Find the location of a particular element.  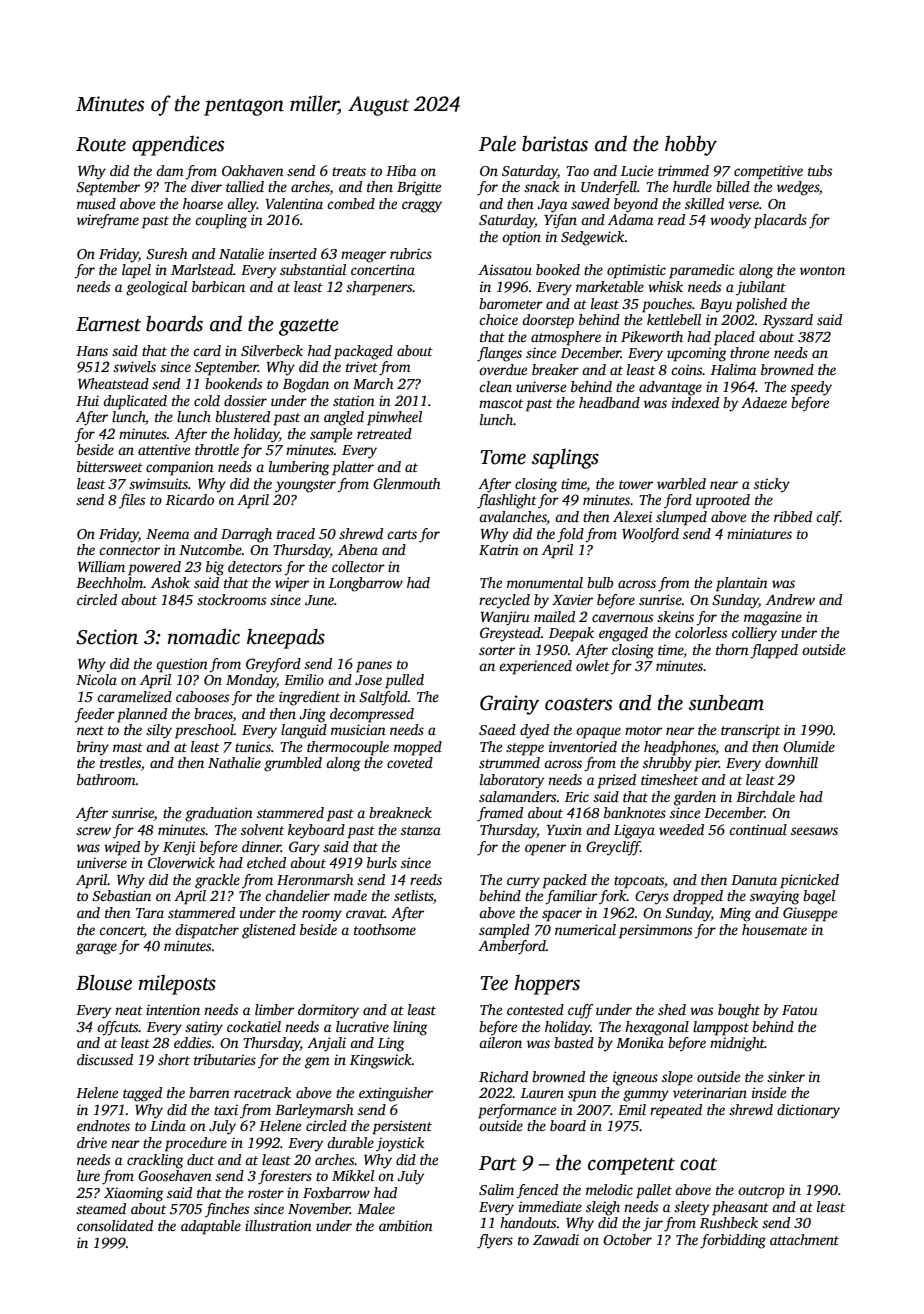

flapped is located at coordinates (774, 651).
